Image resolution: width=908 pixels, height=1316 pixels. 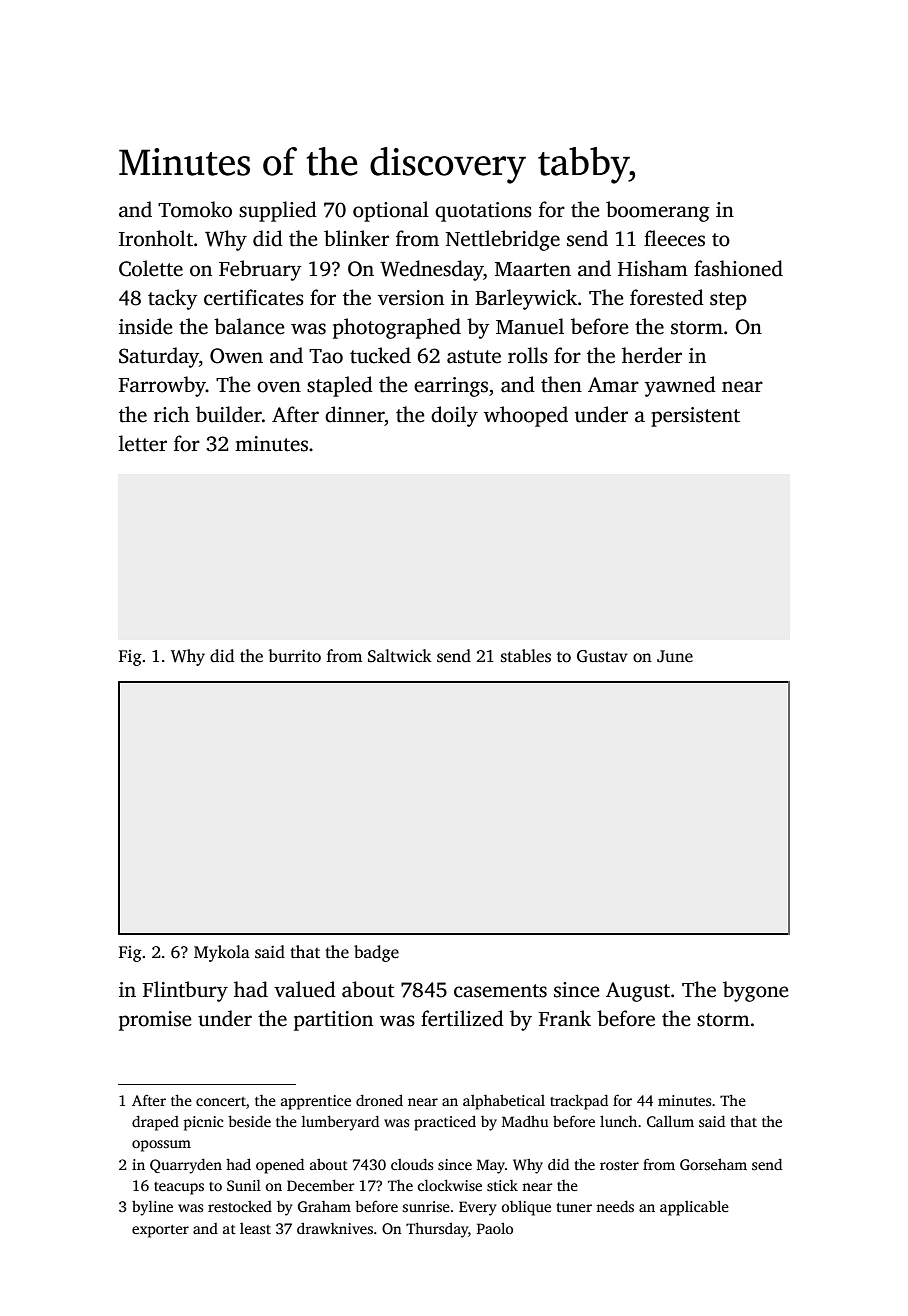 What do you see at coordinates (400, 656) in the screenshot?
I see `Saltwick` at bounding box center [400, 656].
